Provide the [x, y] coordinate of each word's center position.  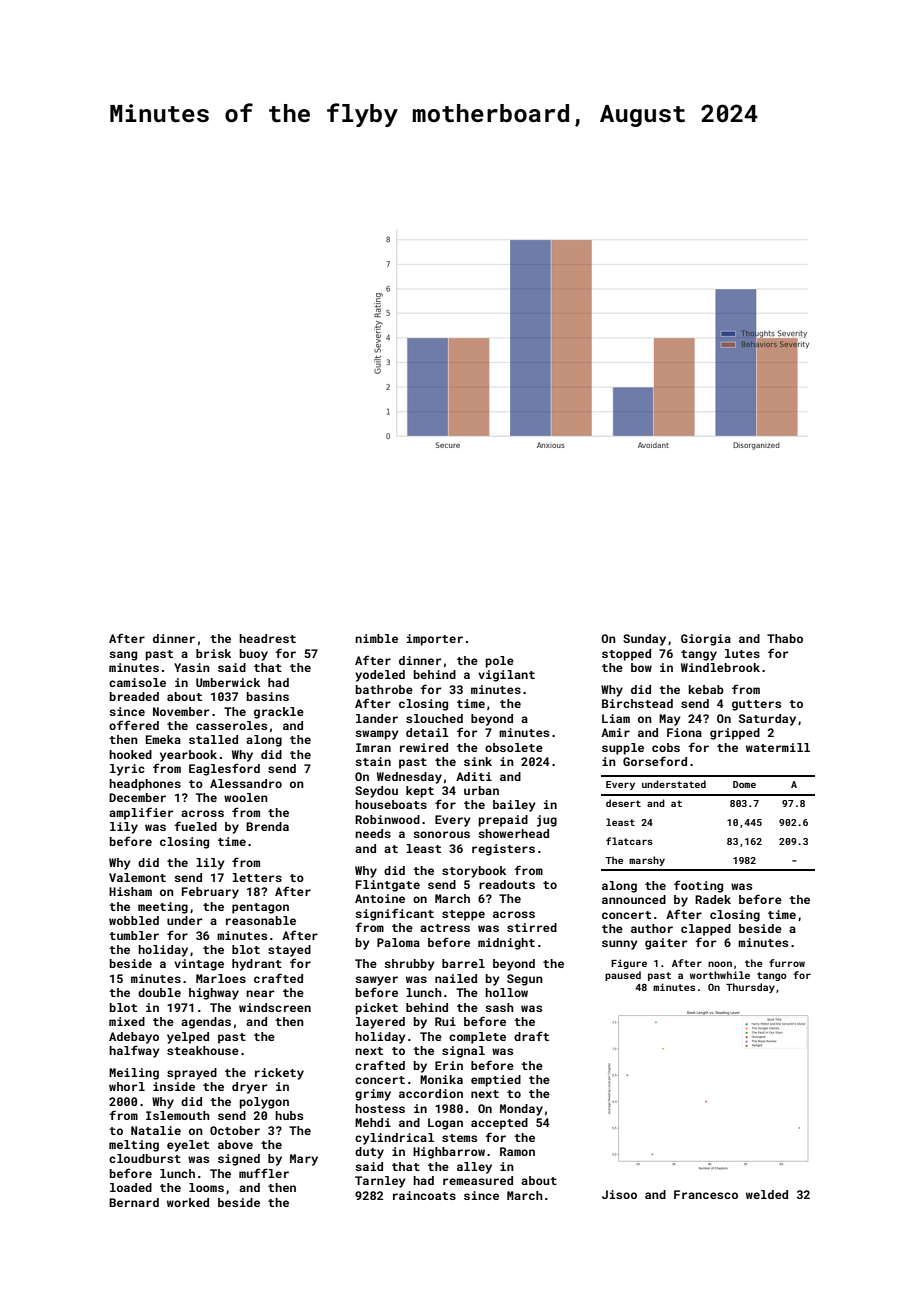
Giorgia [706, 640]
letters [257, 877]
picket [377, 1009]
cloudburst [145, 1158]
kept [420, 792]
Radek [713, 899]
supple [623, 749]
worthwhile [720, 975]
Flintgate [388, 886]
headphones [145, 785]
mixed [127, 1021]
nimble [376, 638]
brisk [213, 653]
